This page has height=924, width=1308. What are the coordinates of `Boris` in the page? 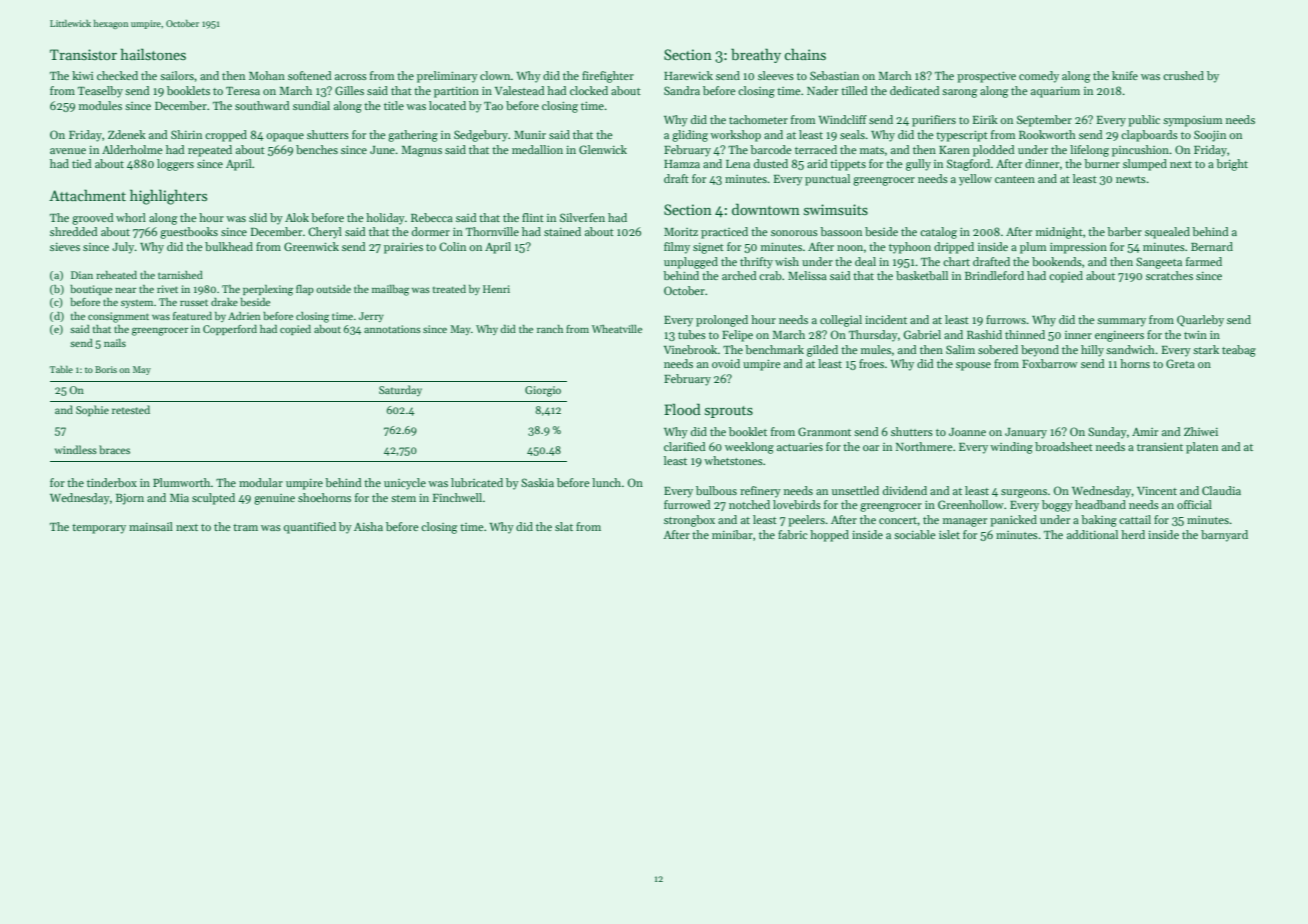 It's located at (106, 369).
